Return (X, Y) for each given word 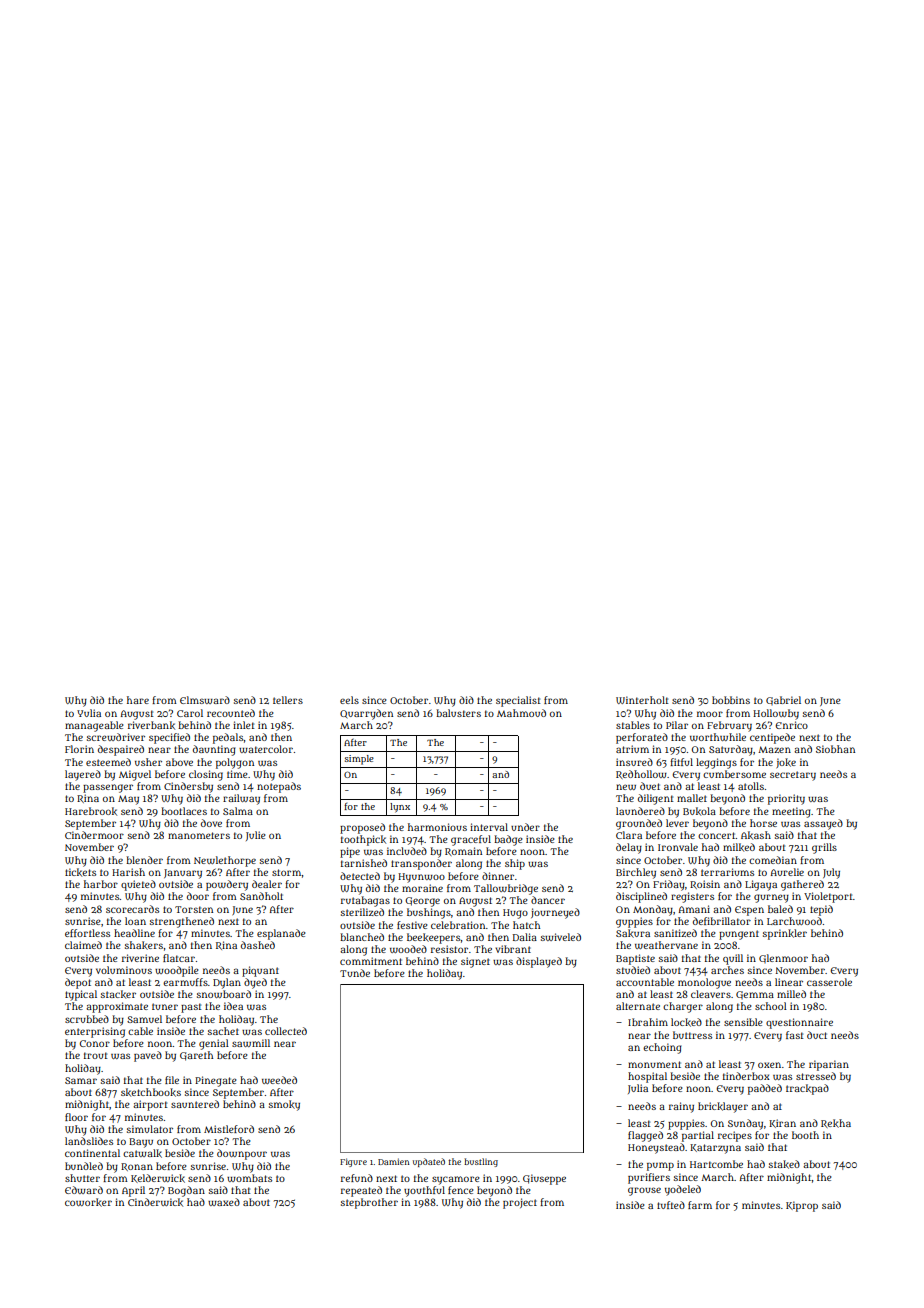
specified (169, 738)
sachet (223, 1031)
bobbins (731, 700)
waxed (224, 1202)
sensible (743, 1022)
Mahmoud (521, 713)
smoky (284, 1105)
